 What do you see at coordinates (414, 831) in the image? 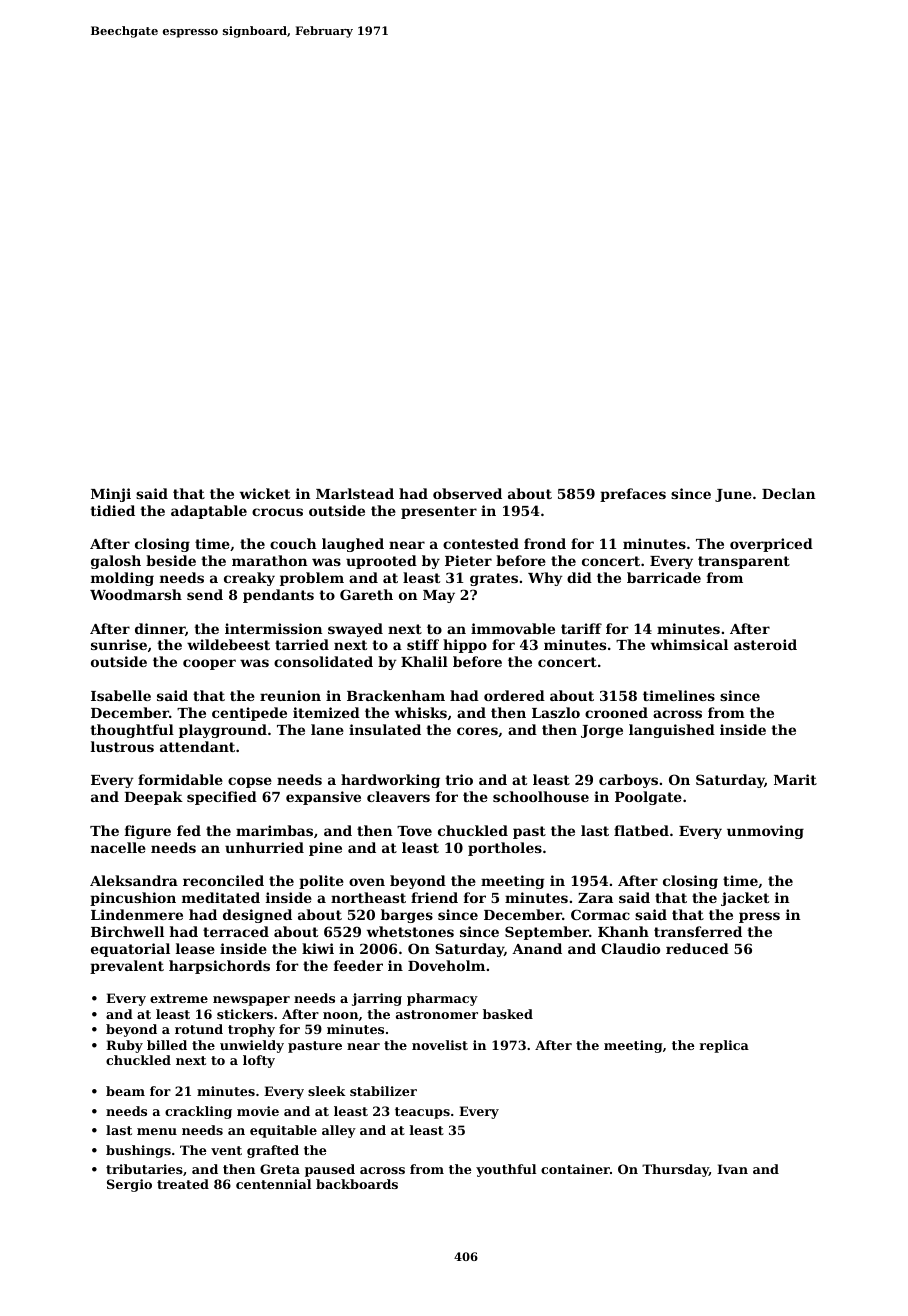
I see `Tove` at bounding box center [414, 831].
